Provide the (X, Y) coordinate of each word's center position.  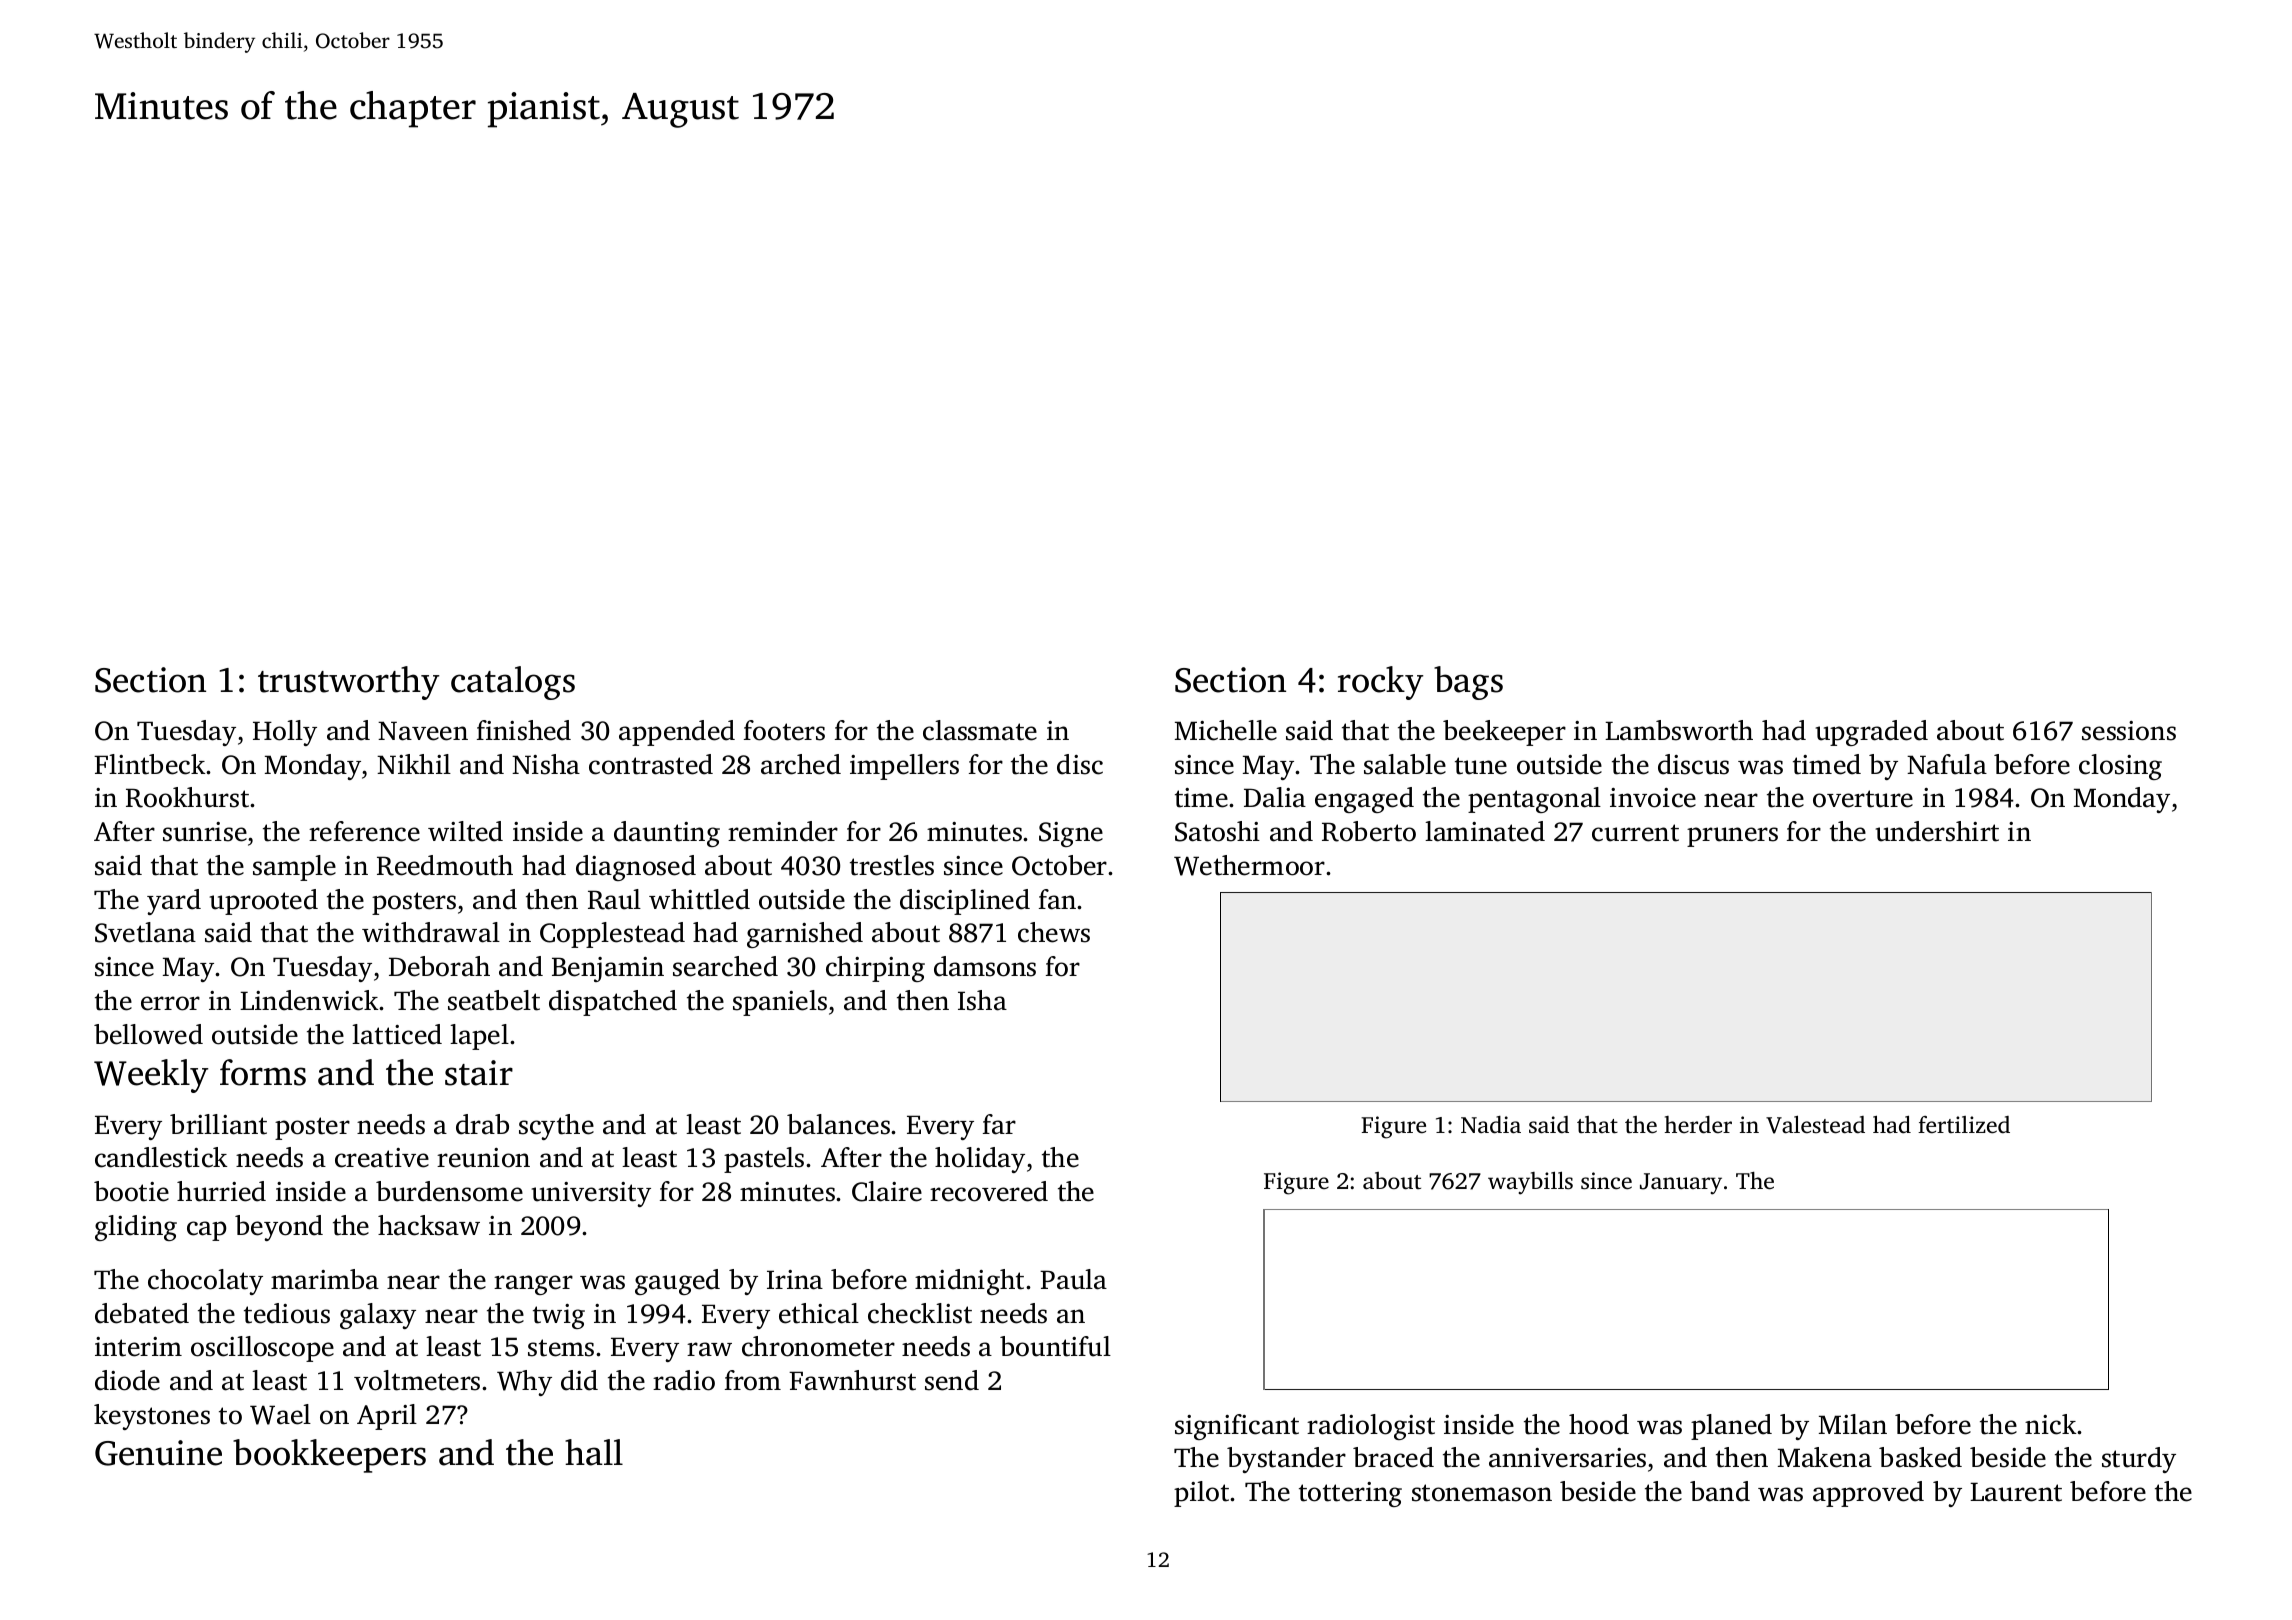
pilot (1202, 1494)
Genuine (158, 1453)
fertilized (1964, 1125)
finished (524, 730)
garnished (805, 935)
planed (1731, 1427)
